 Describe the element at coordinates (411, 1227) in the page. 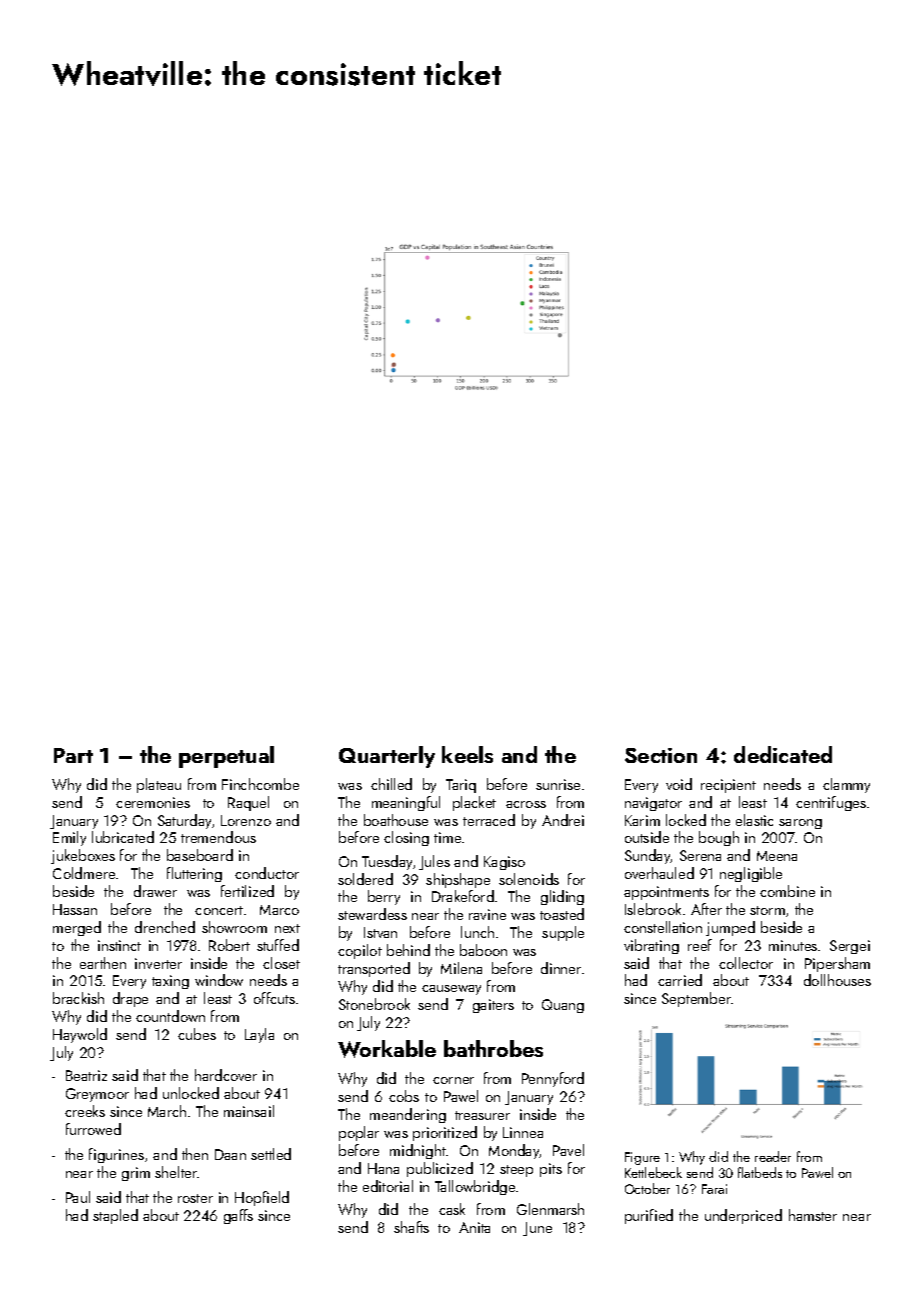

I see `shafts` at that location.
